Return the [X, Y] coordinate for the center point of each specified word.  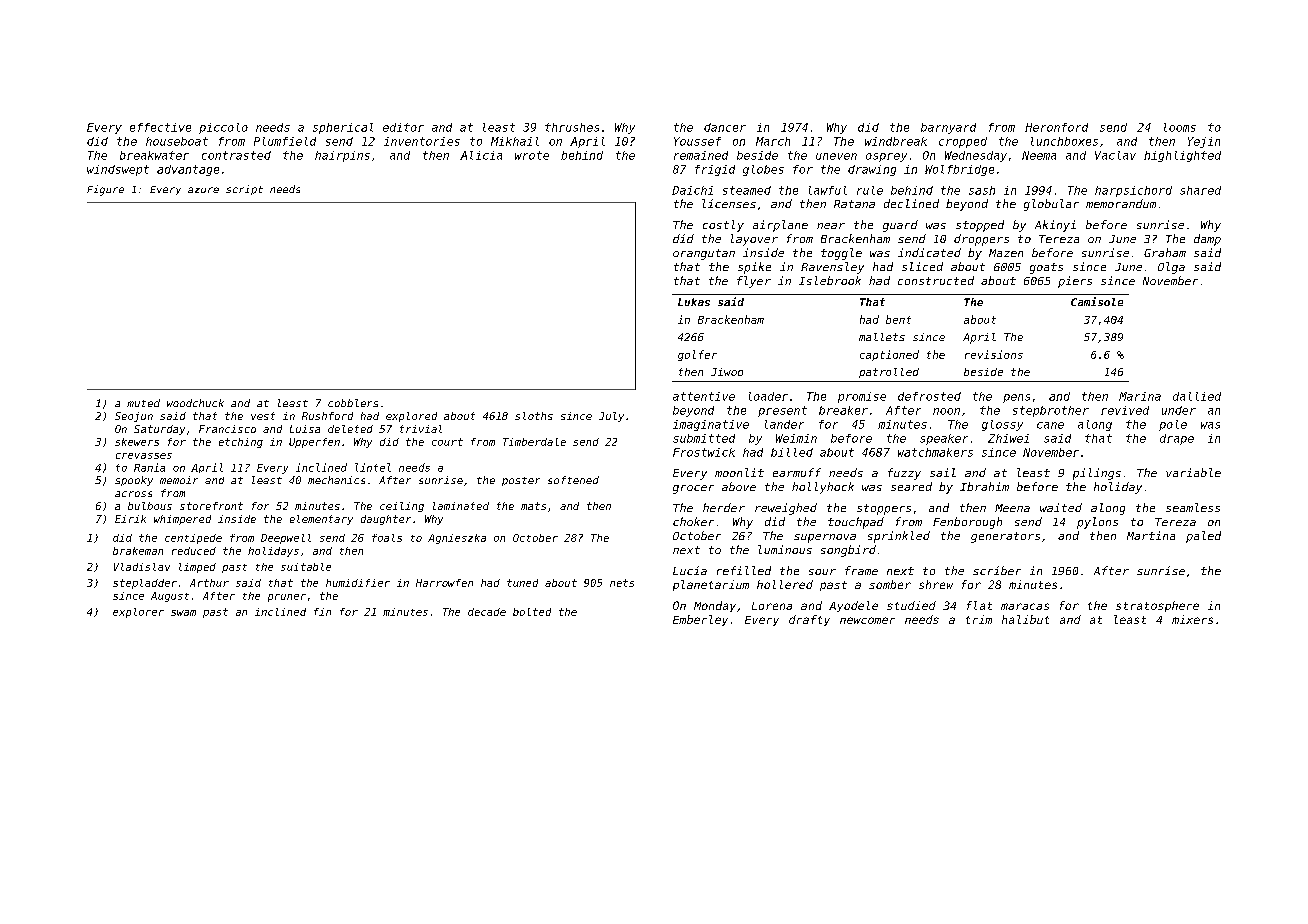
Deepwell [286, 539]
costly [723, 226]
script [244, 190]
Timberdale [534, 442]
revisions [994, 354]
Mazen [1006, 253]
